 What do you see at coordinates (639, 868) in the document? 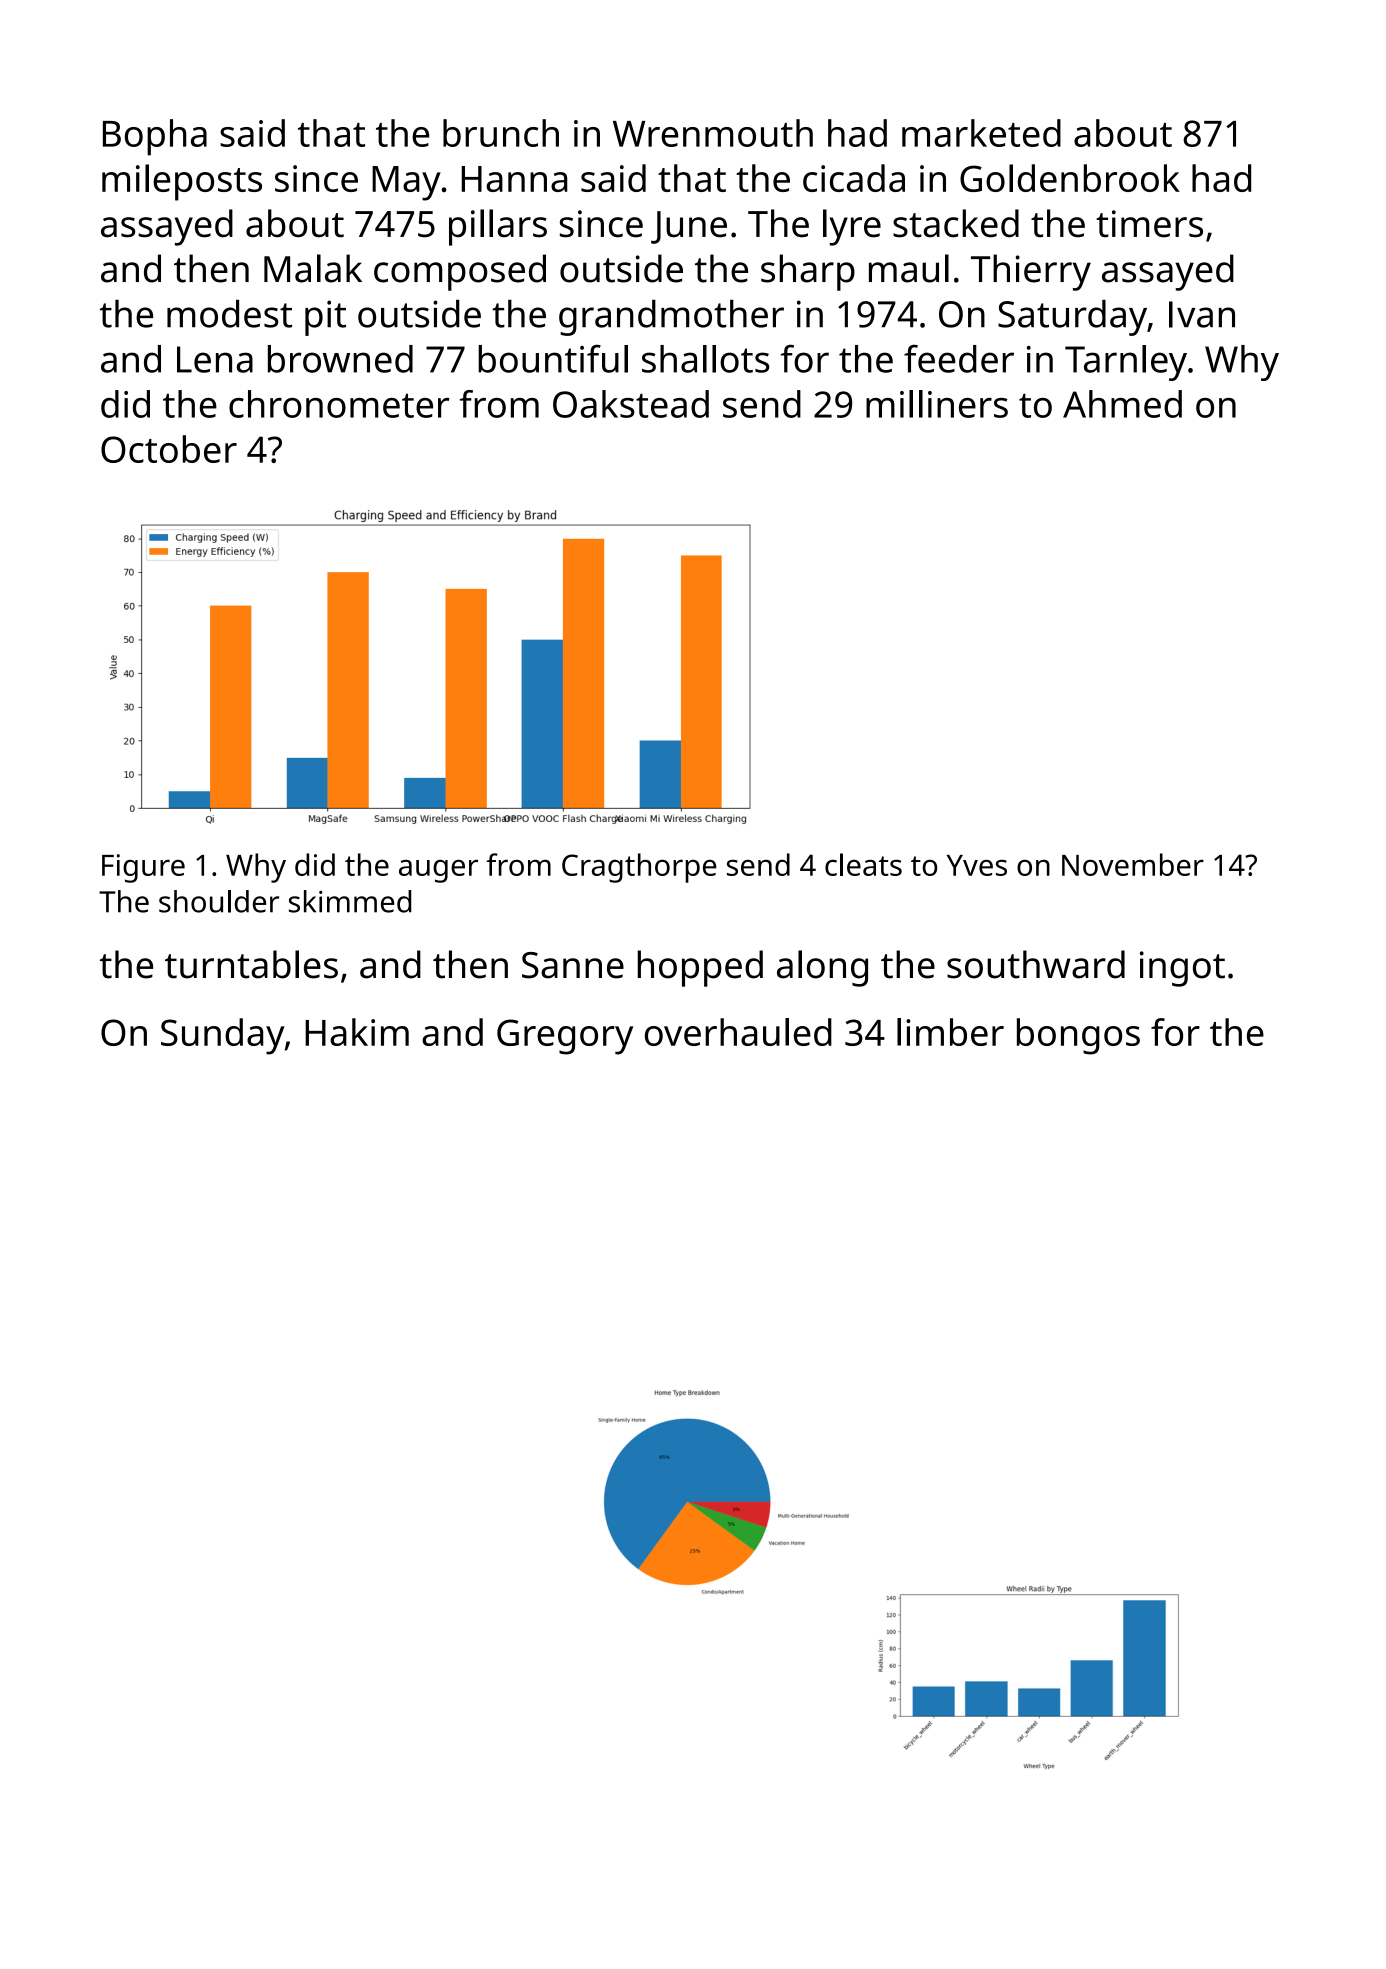
I see `Cragthorpe` at bounding box center [639, 868].
